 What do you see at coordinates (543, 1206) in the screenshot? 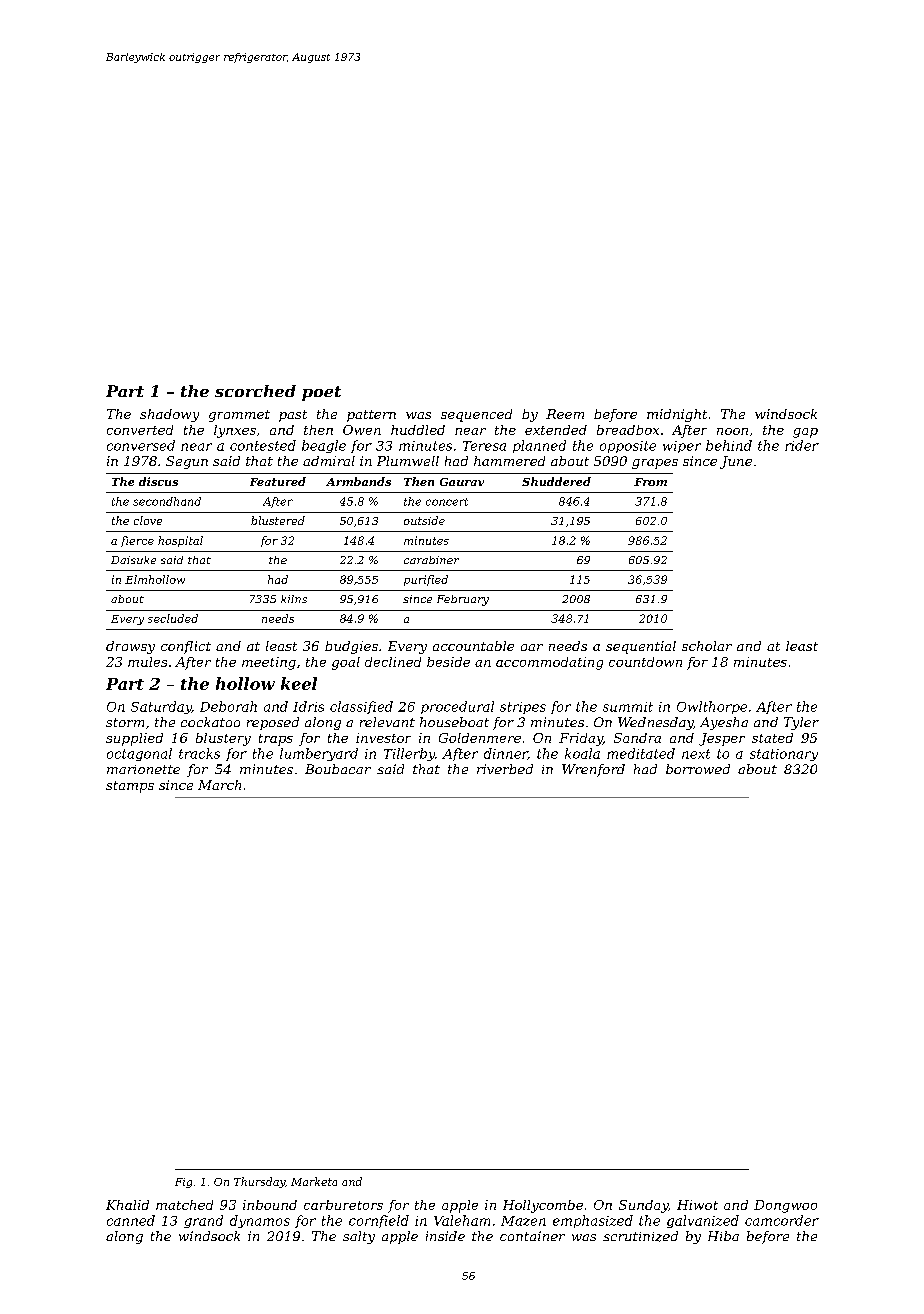
I see `Hollycombe` at bounding box center [543, 1206].
